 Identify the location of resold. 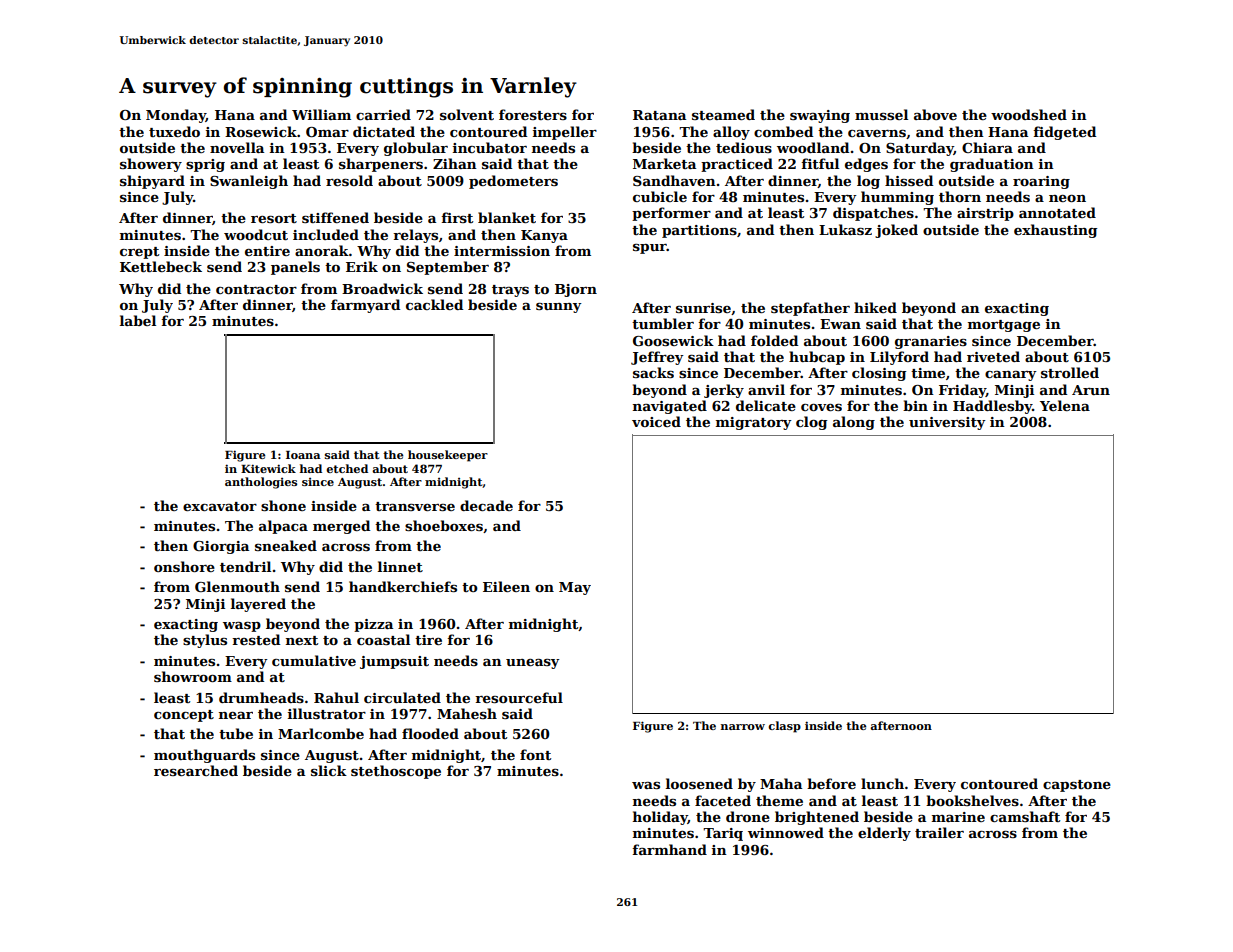
(349, 180).
